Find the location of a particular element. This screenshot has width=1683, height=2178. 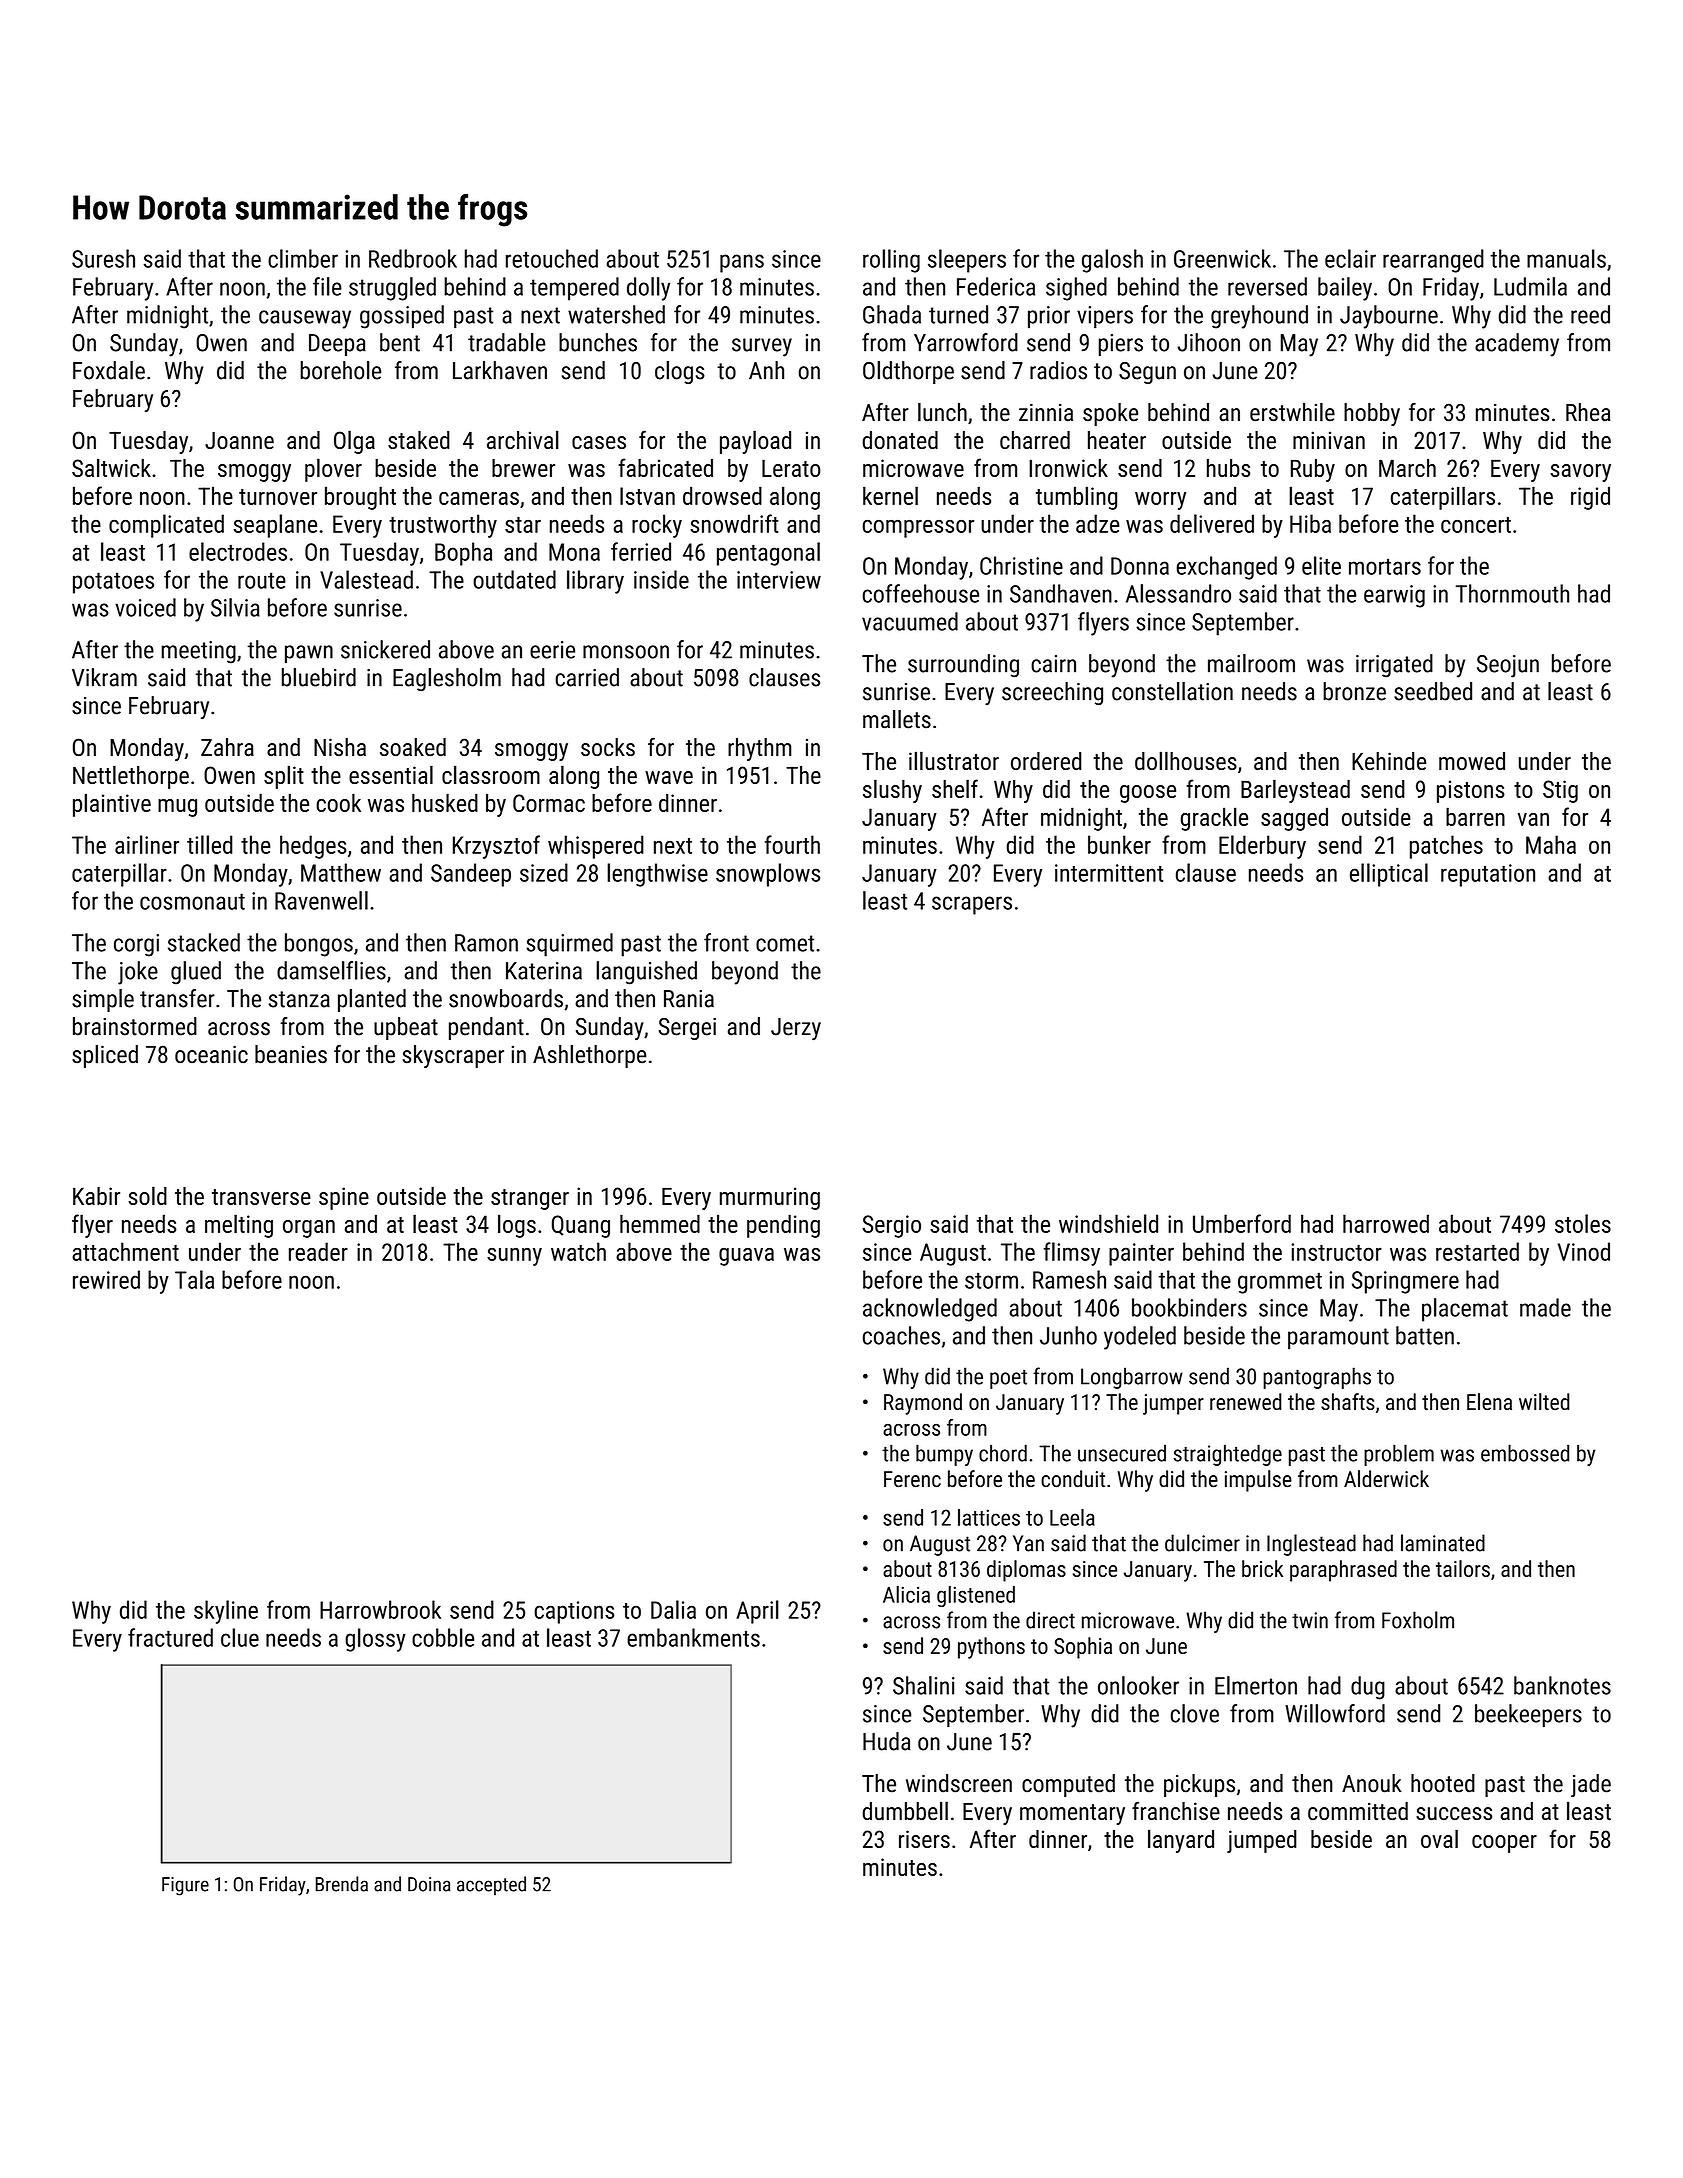

bronze is located at coordinates (1354, 691).
